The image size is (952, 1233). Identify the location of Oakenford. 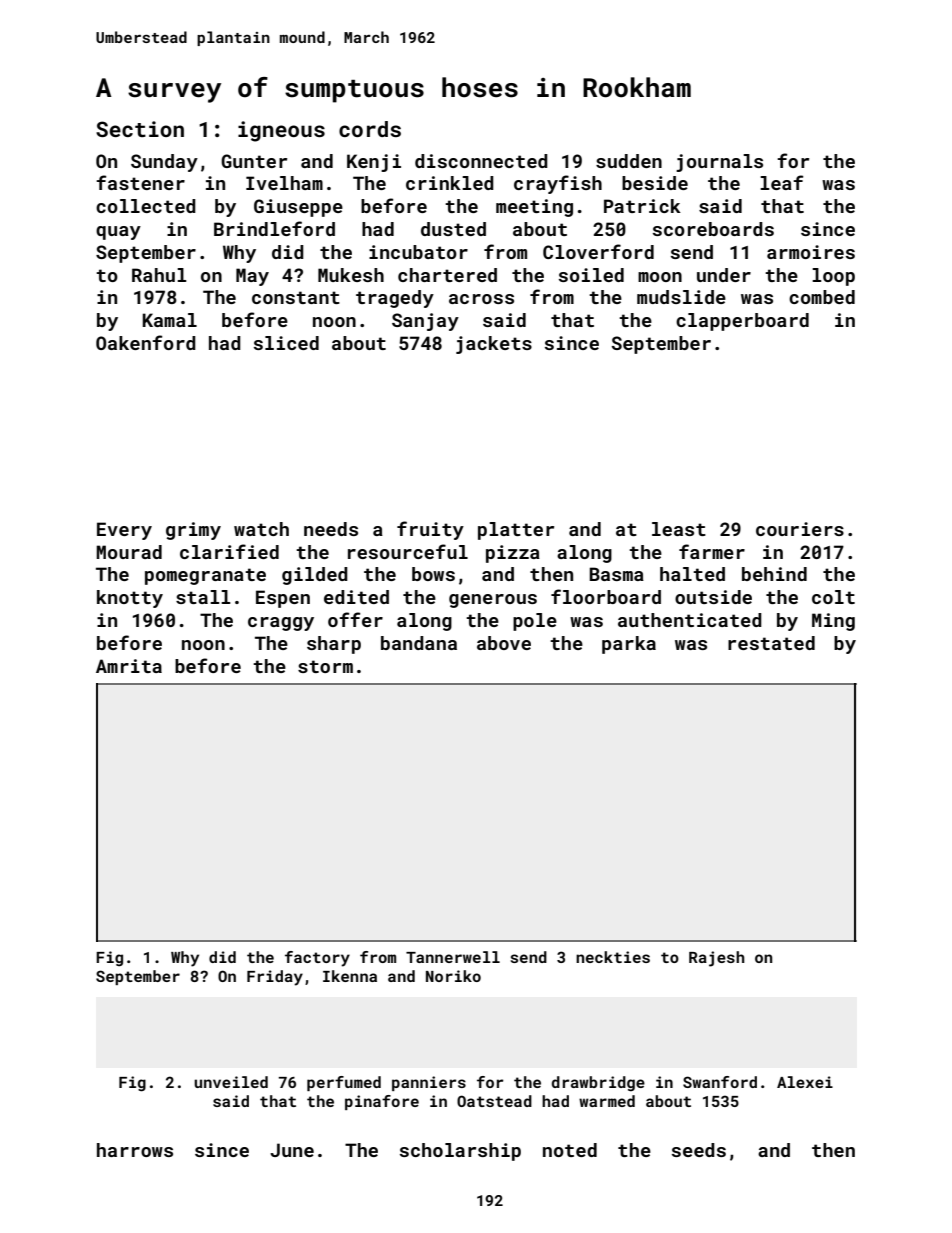
(146, 342).
